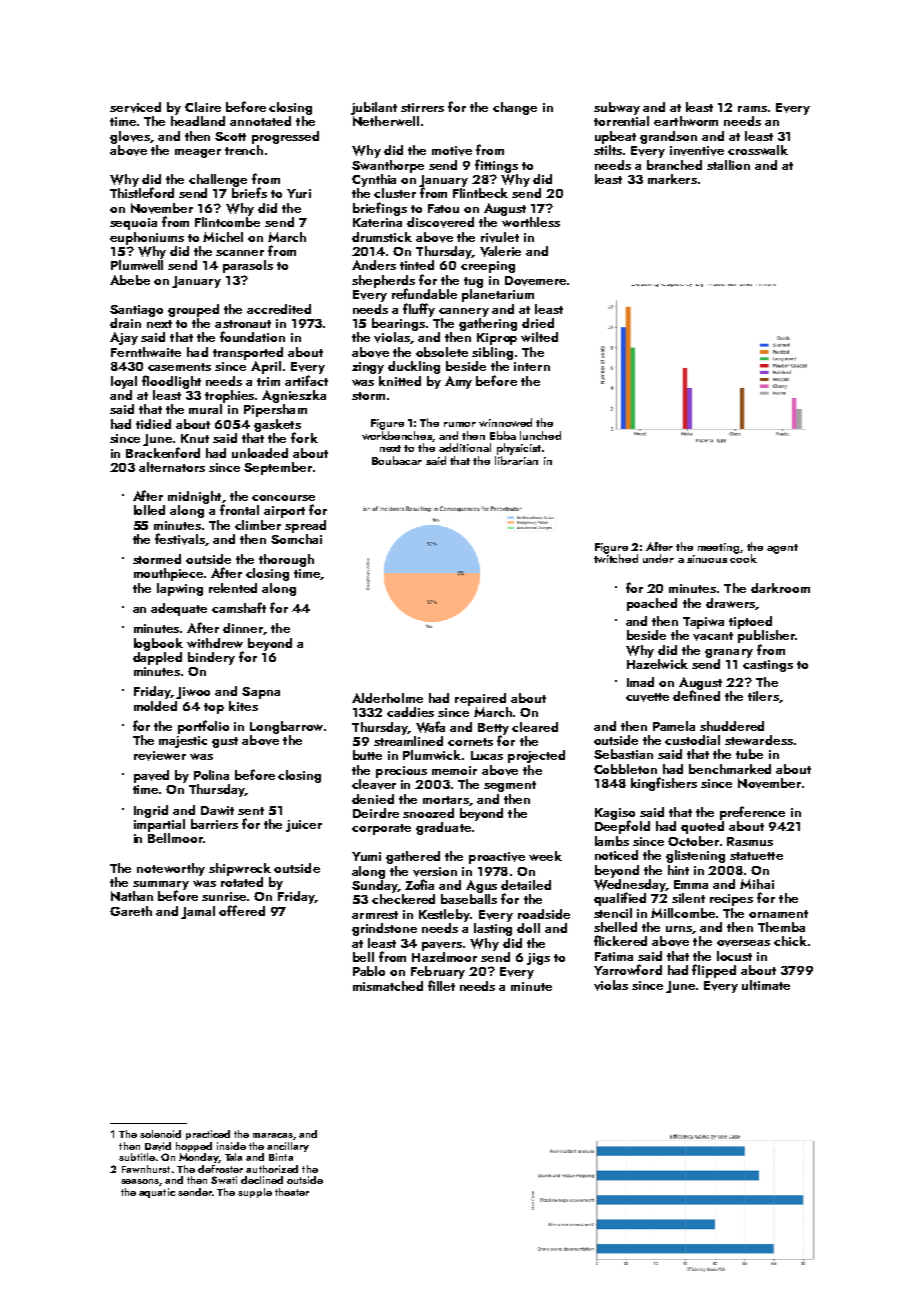 This document has width=924, height=1308. I want to click on projected, so click(536, 756).
